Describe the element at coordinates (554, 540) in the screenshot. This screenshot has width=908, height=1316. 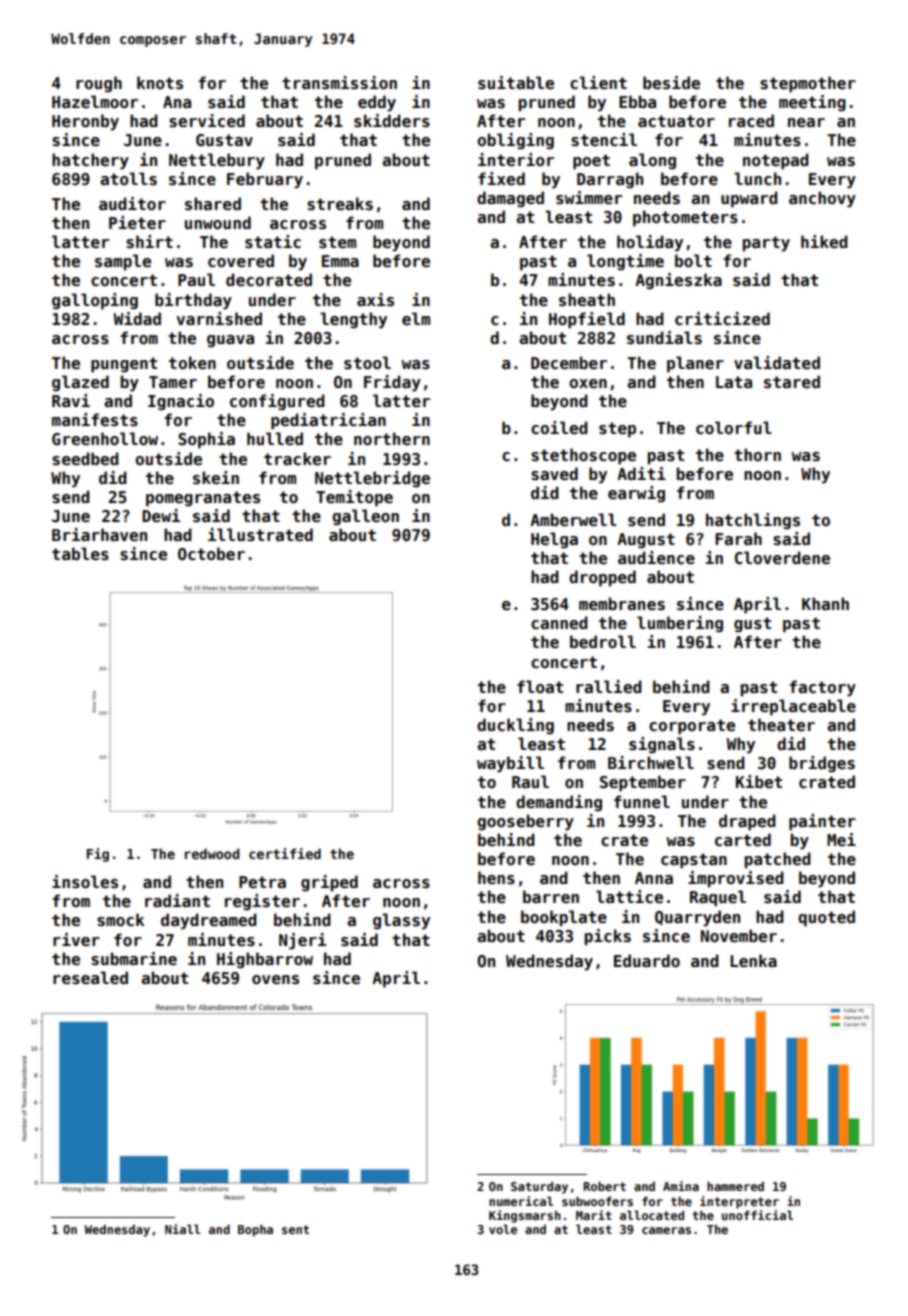
I see `Helga` at that location.
